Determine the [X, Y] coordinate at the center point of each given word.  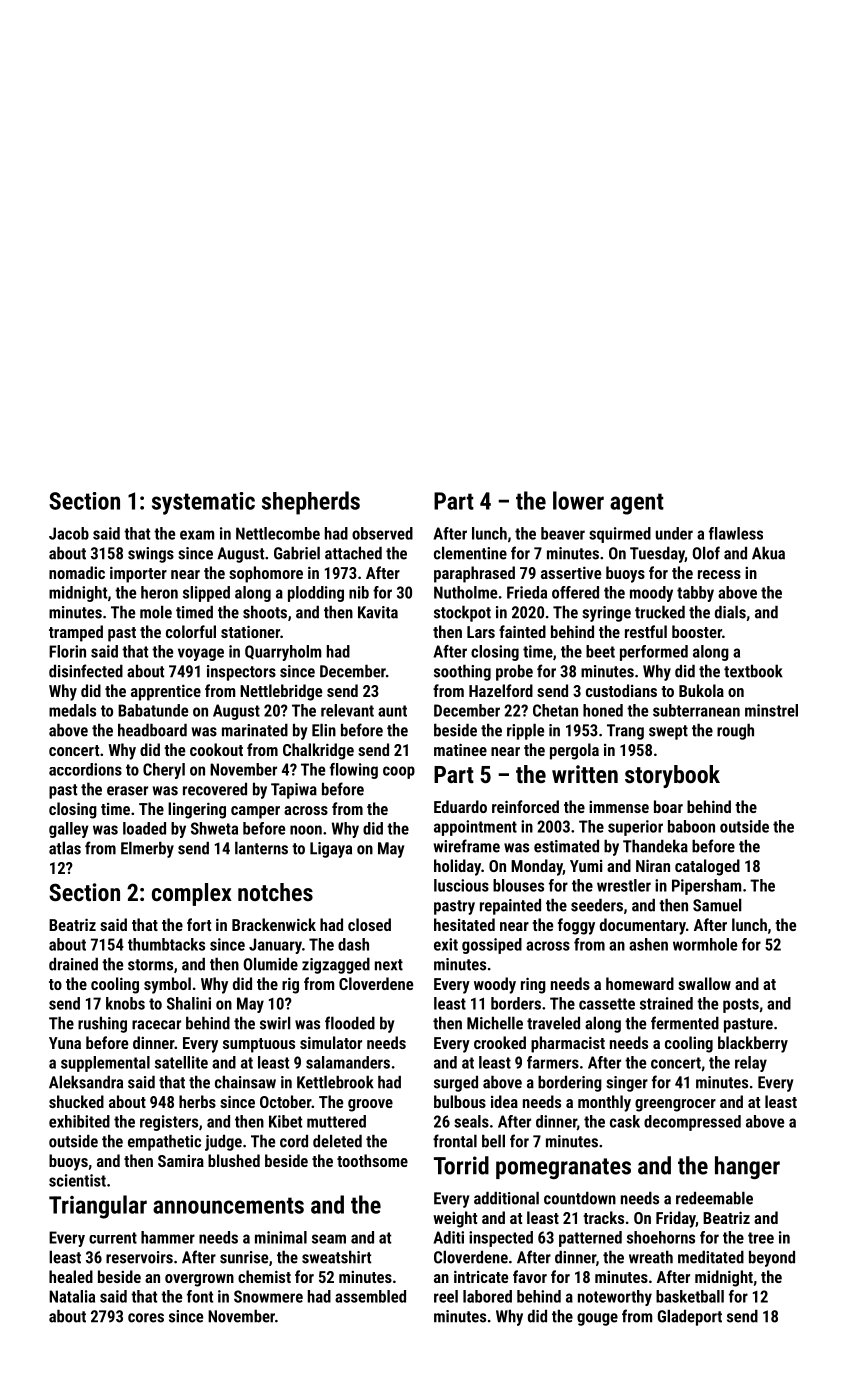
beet [600, 651]
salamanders [348, 1062]
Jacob [69, 533]
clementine [470, 553]
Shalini [189, 1003]
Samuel [717, 905]
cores [146, 1318]
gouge [597, 1319]
